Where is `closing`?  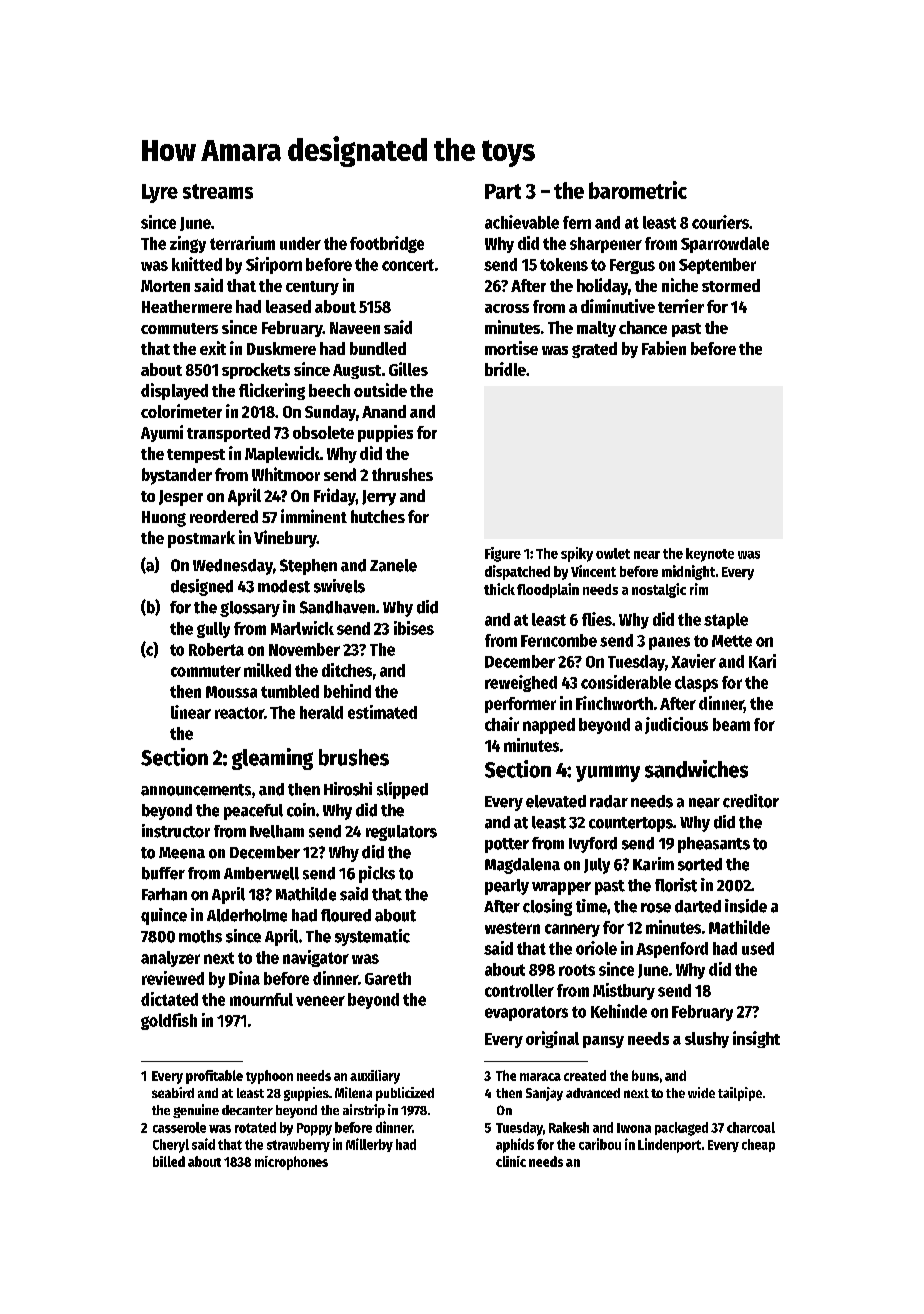 closing is located at coordinates (547, 907).
